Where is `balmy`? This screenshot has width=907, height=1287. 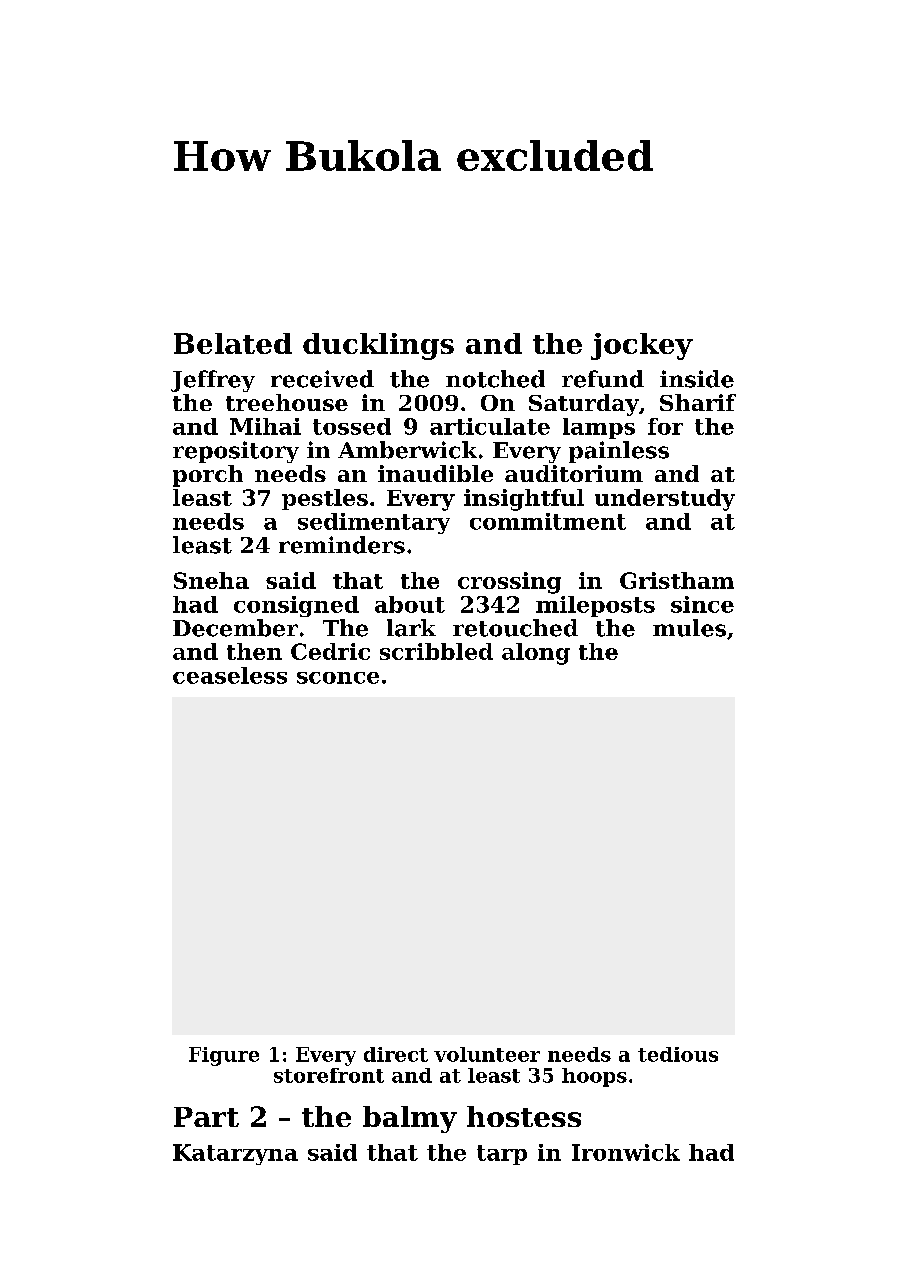
balmy is located at coordinates (410, 1119).
